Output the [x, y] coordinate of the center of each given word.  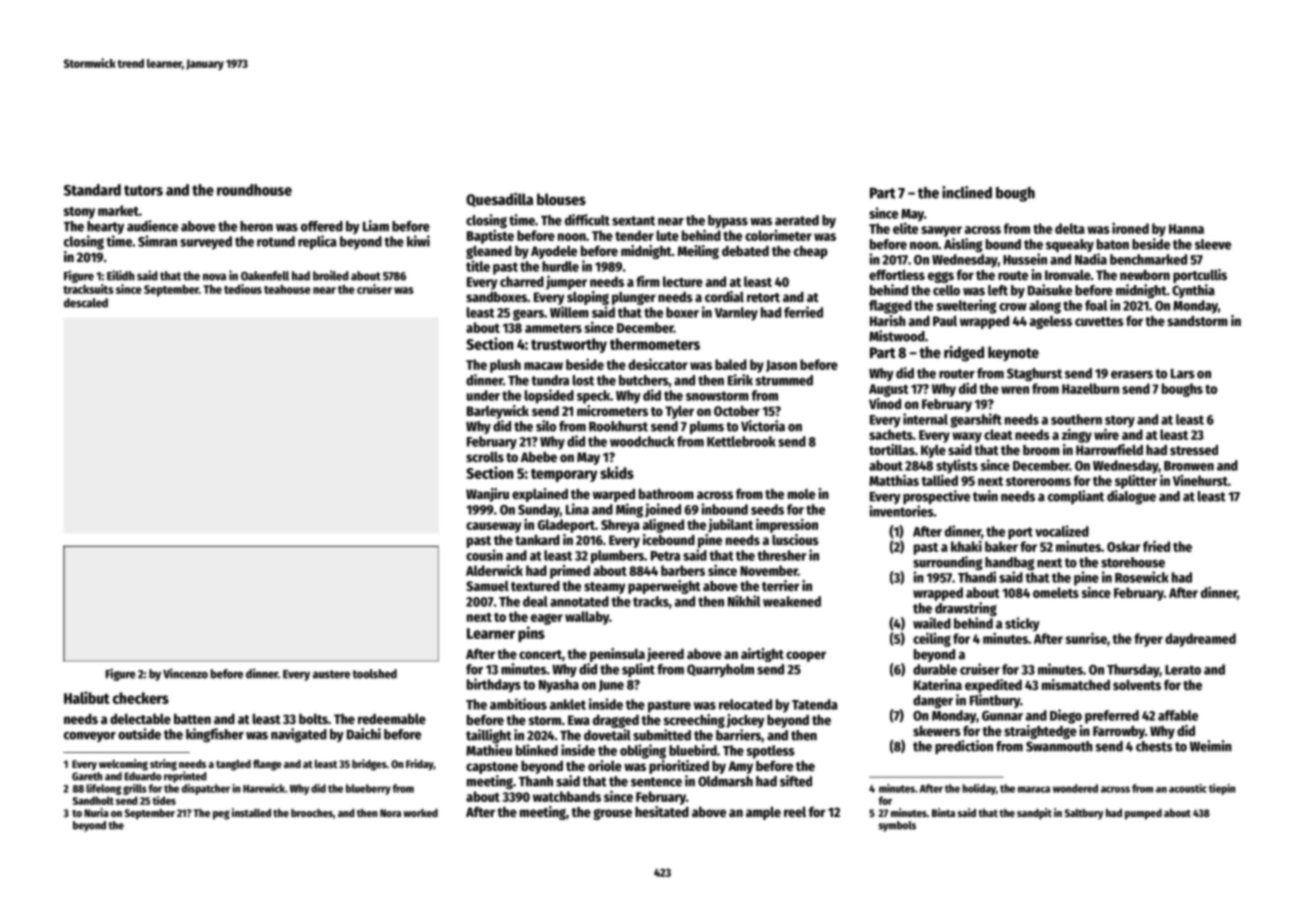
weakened [792, 601]
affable [1178, 715]
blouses [561, 199]
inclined [967, 192]
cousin [484, 555]
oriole [605, 765]
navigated [299, 735]
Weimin [1211, 746]
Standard [92, 190]
